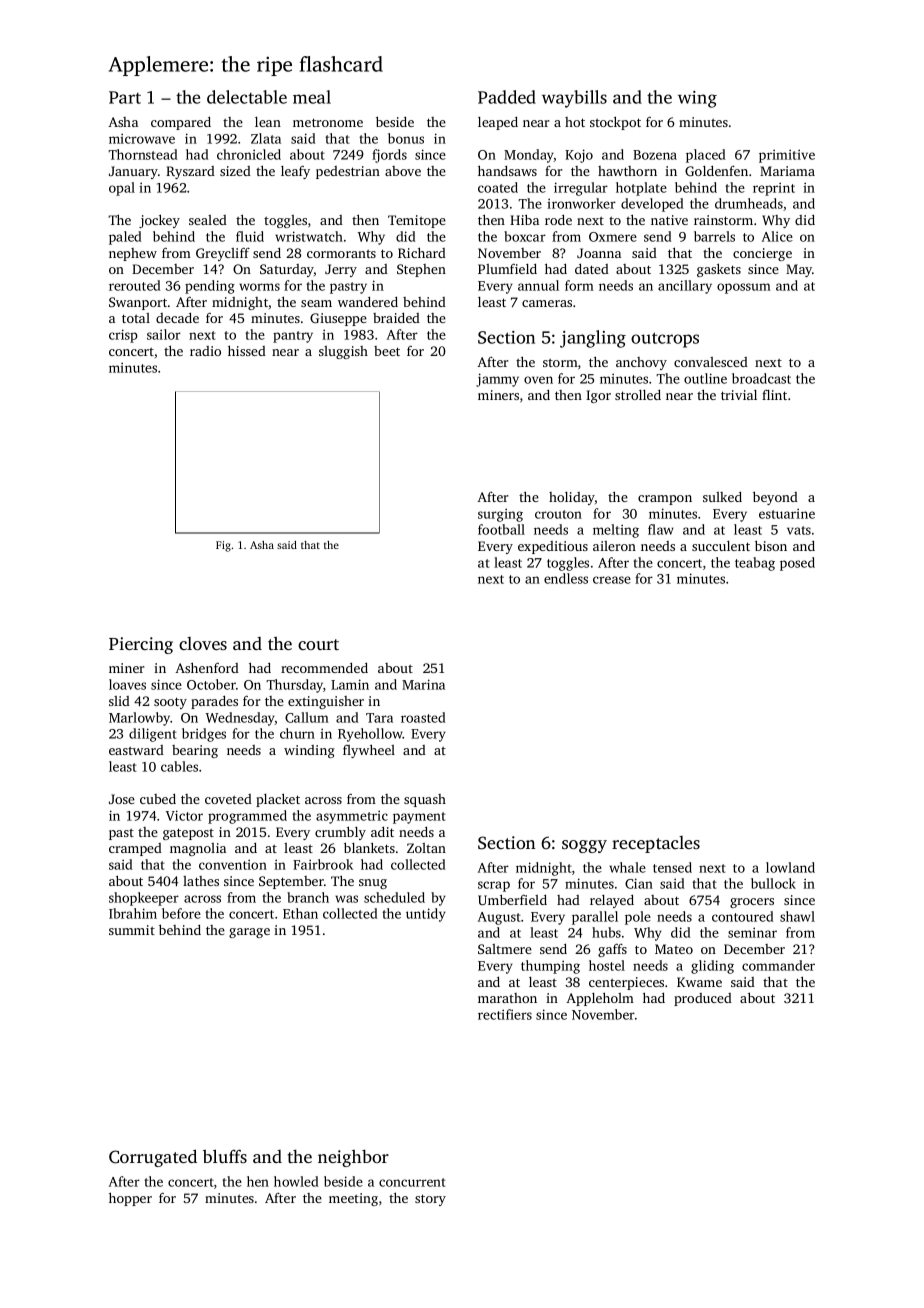 This screenshot has height=1308, width=924. I want to click on braided, so click(396, 318).
